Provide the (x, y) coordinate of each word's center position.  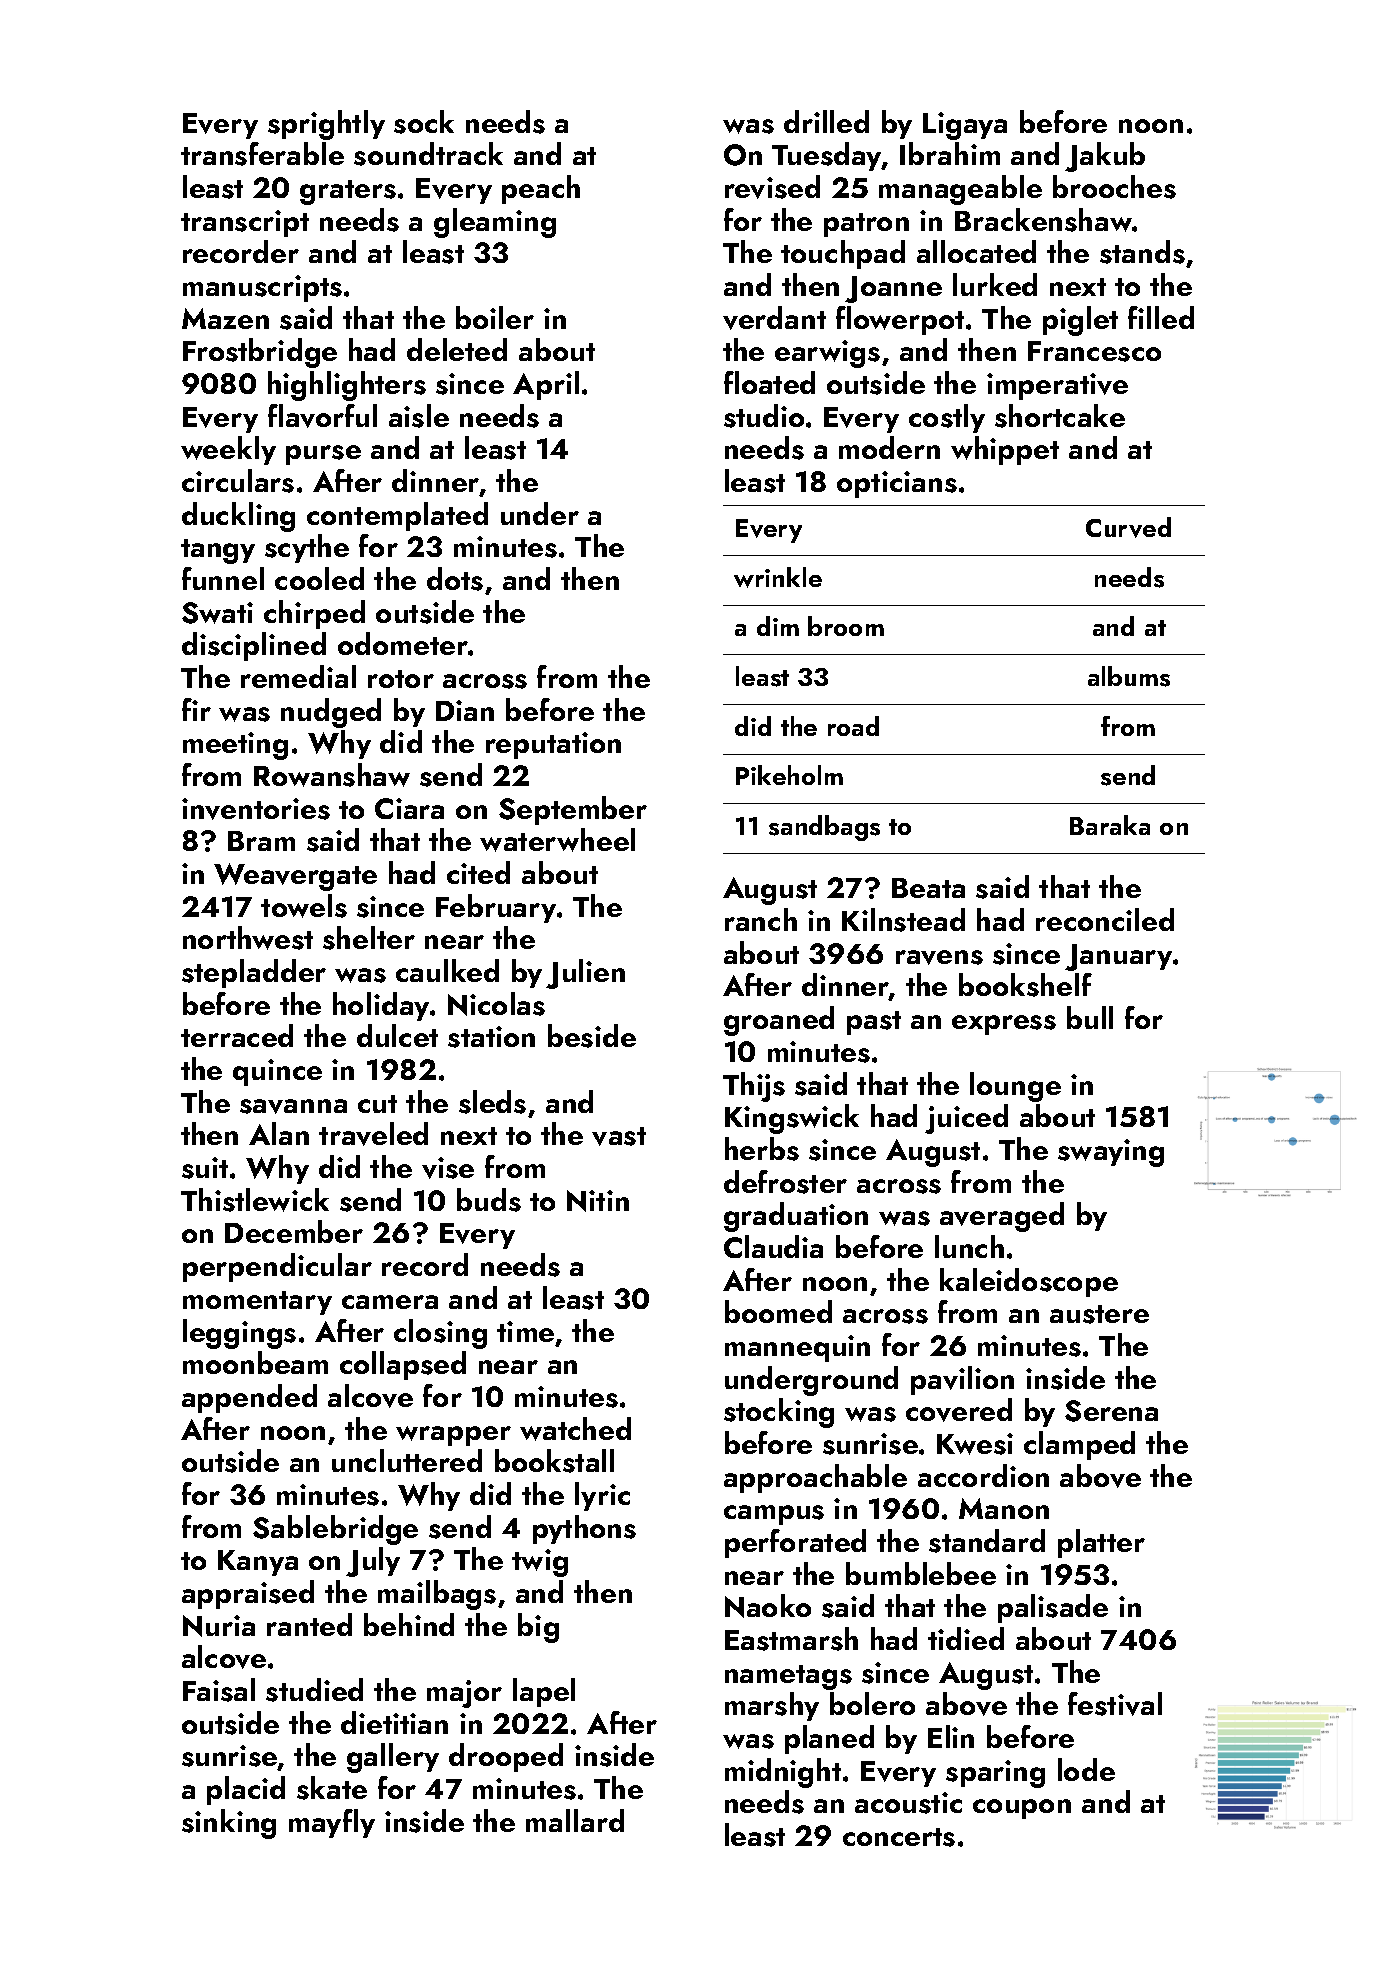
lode (1086, 1769)
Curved (1128, 527)
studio (764, 416)
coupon (1022, 1809)
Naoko (768, 1606)
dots (455, 579)
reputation (553, 745)
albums (1129, 676)
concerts (899, 1837)
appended (249, 1398)
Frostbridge (260, 353)
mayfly (332, 1823)
